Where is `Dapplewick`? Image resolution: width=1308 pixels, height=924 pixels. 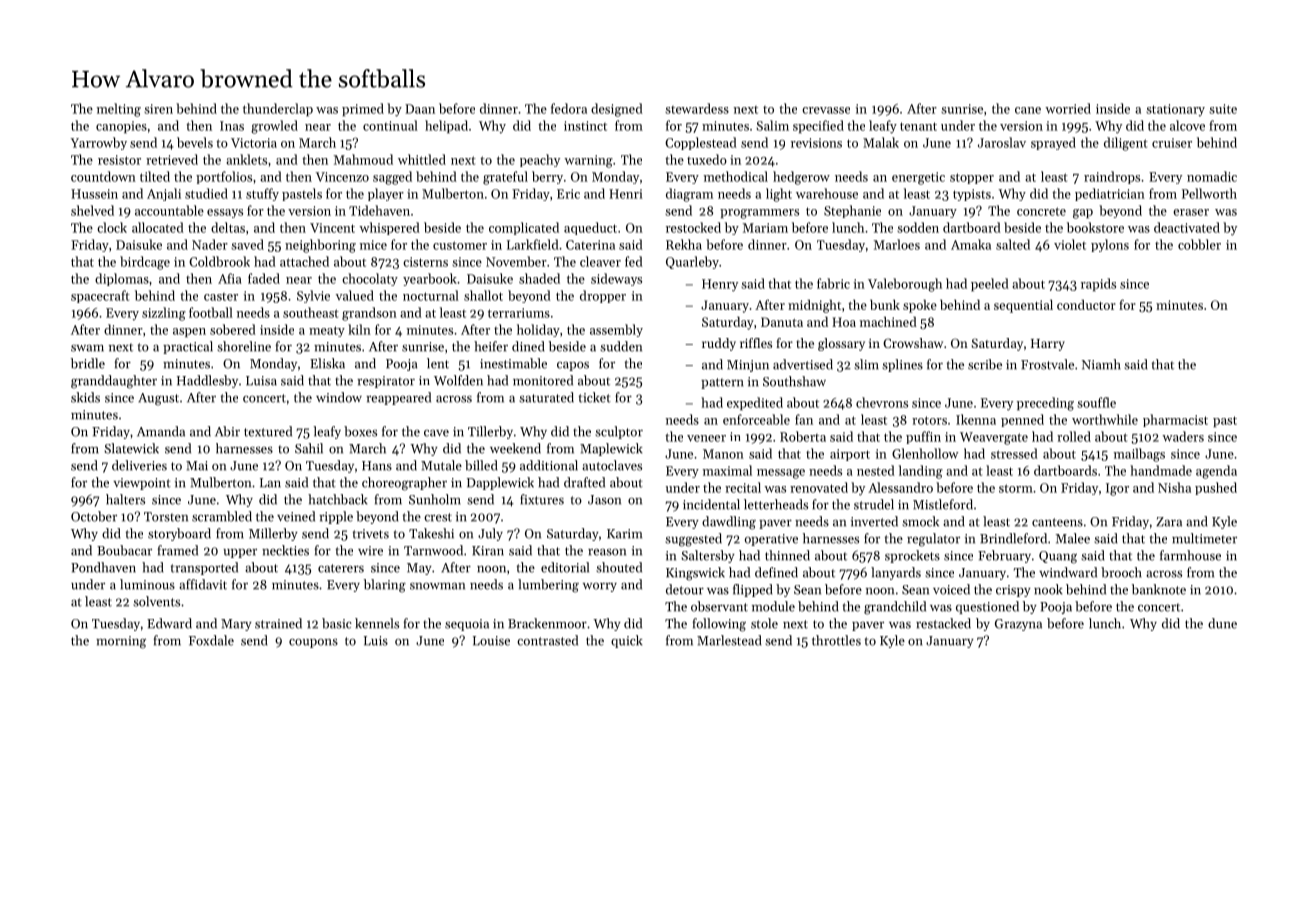 Dapplewick is located at coordinates (500, 483).
